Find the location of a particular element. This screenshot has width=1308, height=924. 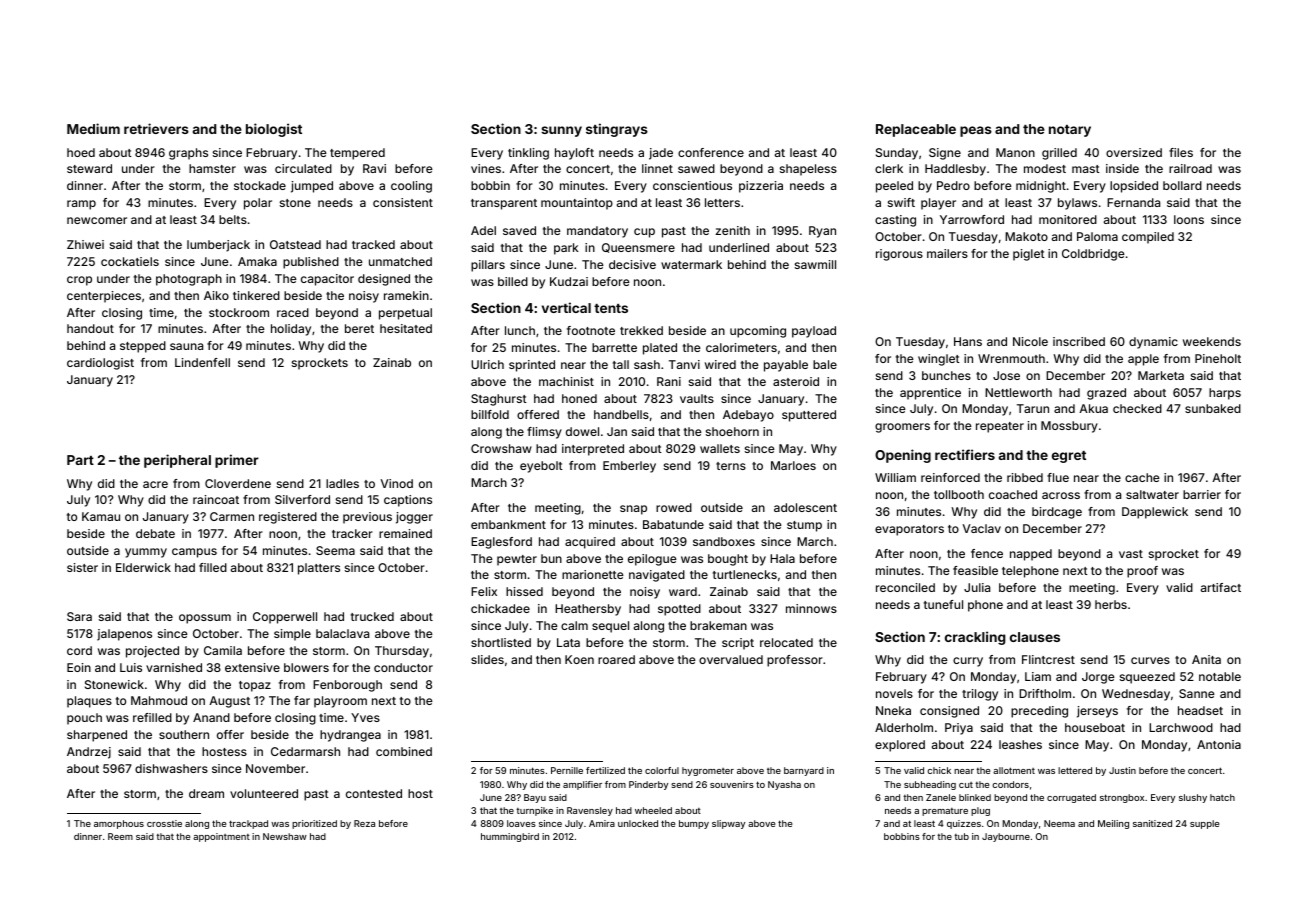

hummingbird is located at coordinates (510, 837).
